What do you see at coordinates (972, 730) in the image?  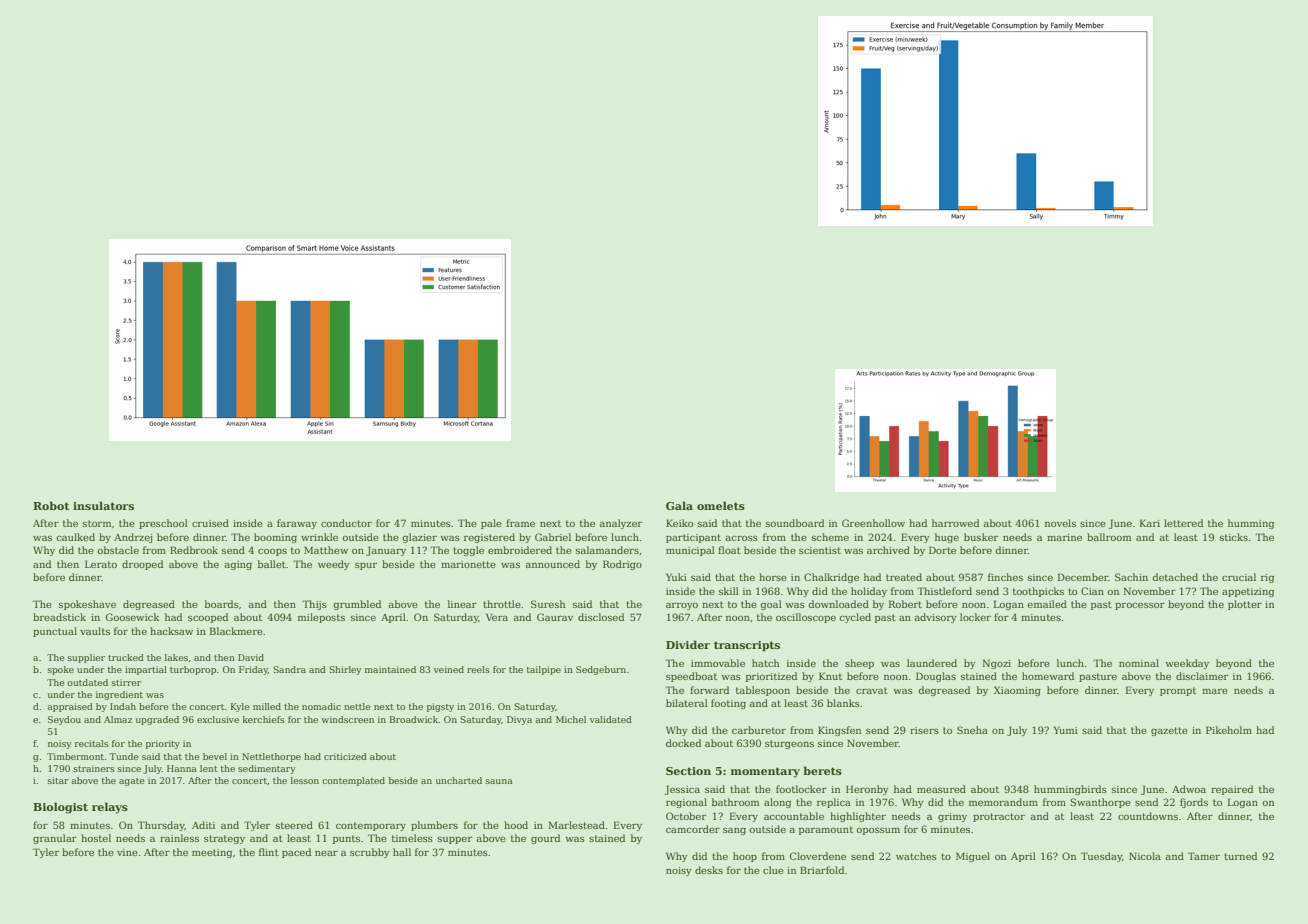 I see `Sneha` at bounding box center [972, 730].
